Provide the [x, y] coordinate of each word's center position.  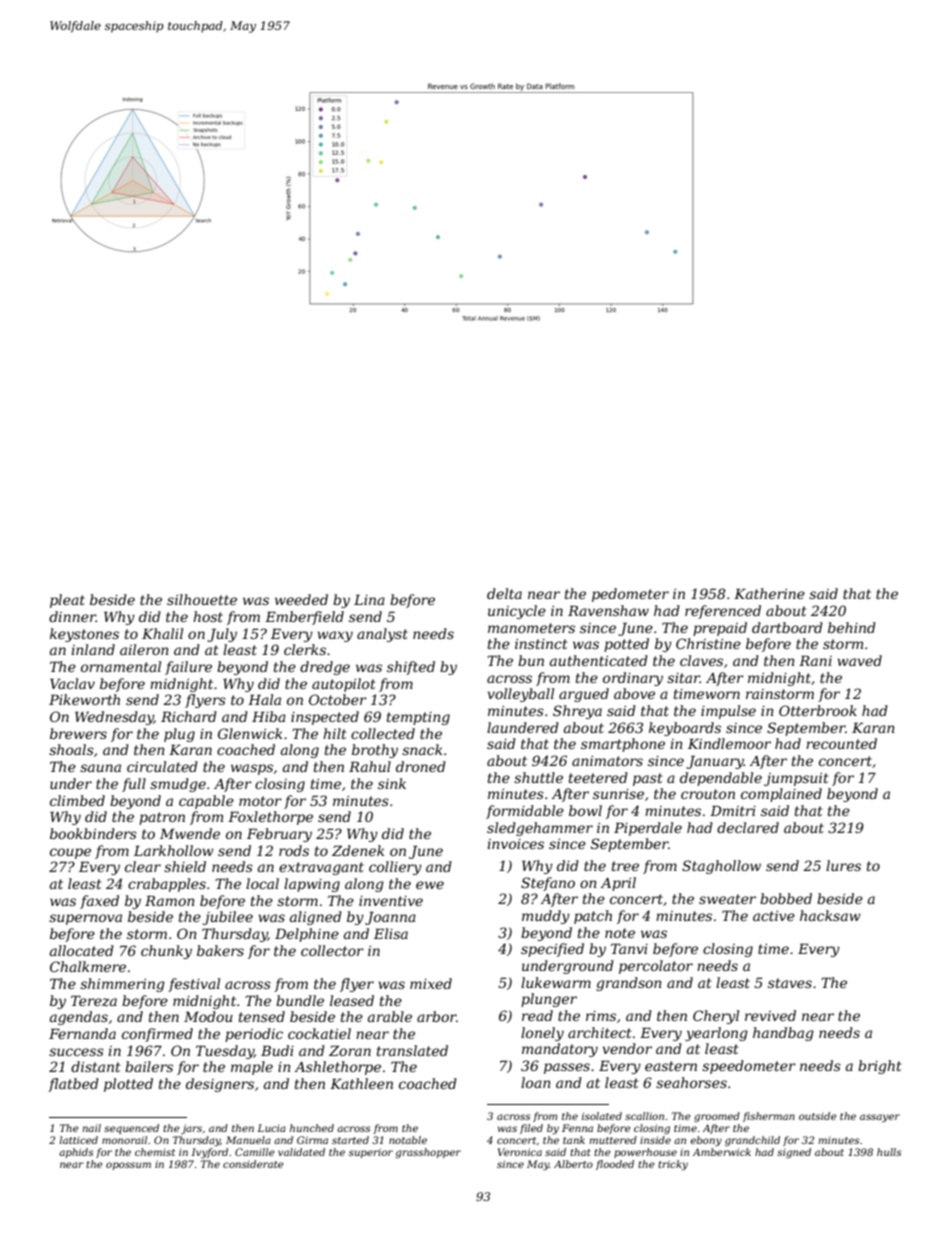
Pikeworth [84, 699]
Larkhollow [174, 850]
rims [601, 1016]
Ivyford [209, 1153]
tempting [418, 718]
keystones [84, 635]
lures [843, 865]
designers [220, 1085]
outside [818, 1116]
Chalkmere [88, 966]
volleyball [521, 695]
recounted [841, 743]
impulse [728, 712]
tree [625, 866]
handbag [783, 1034]
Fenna [577, 1128]
